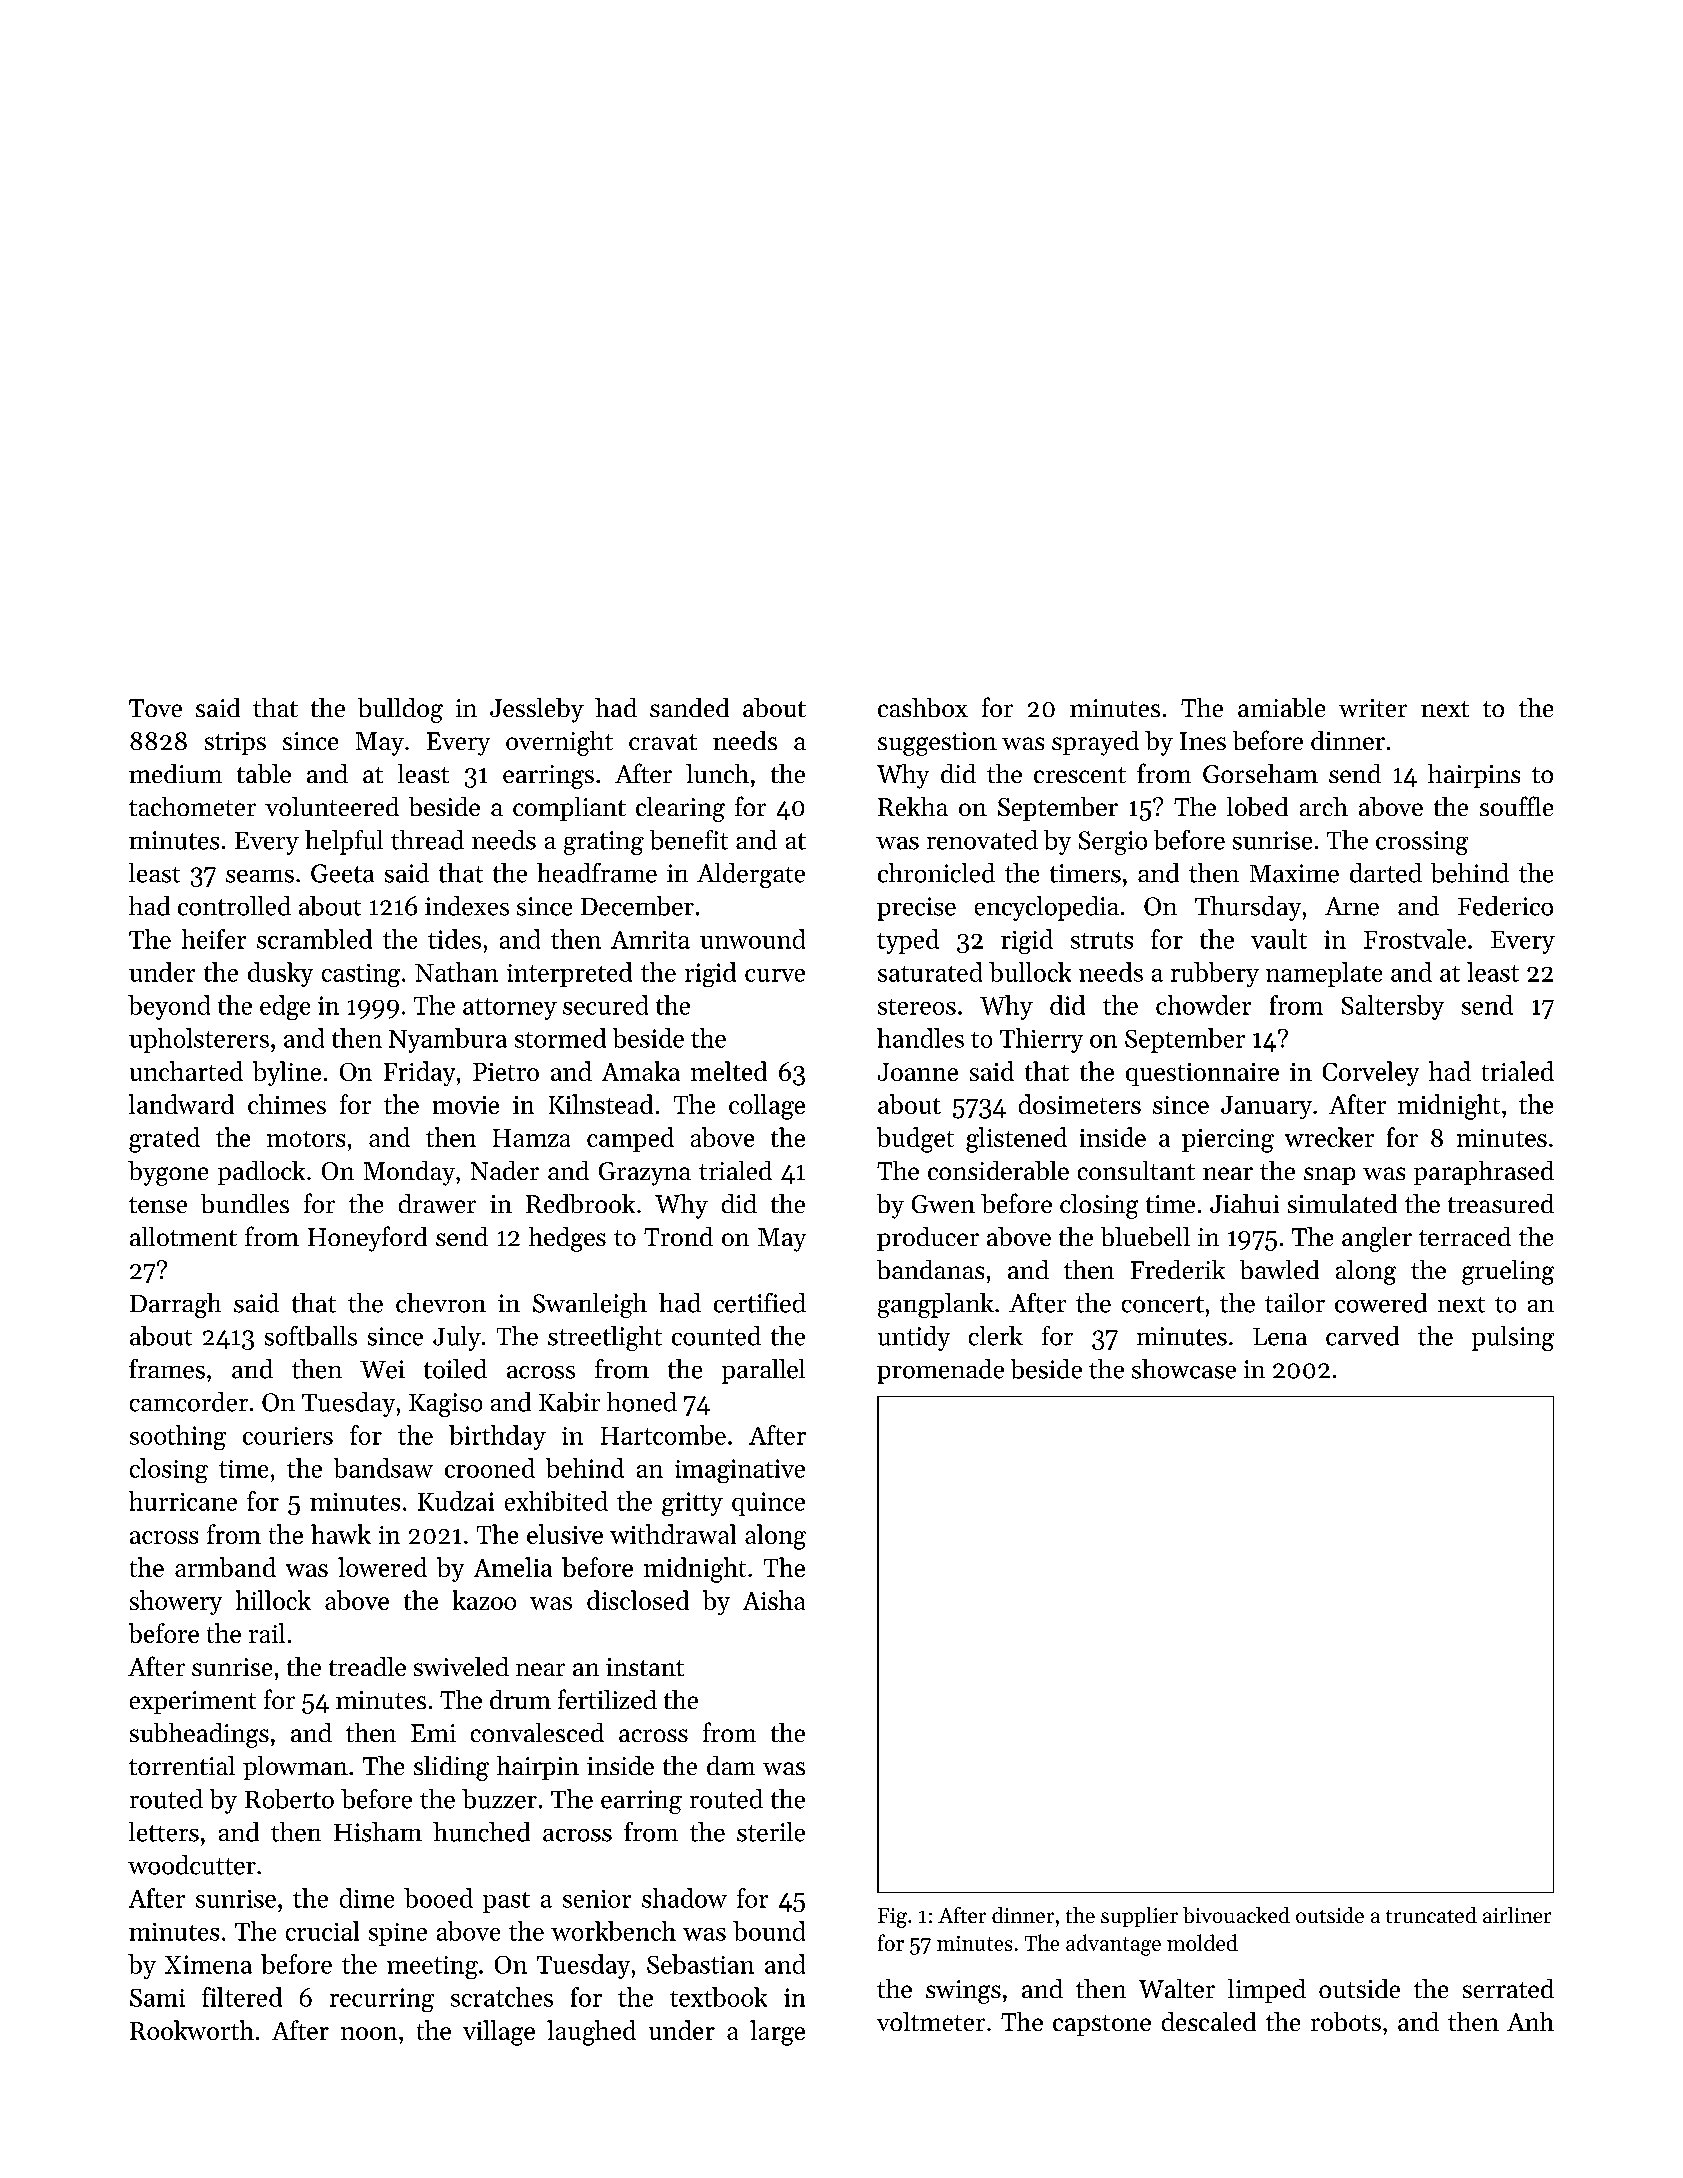 The width and height of the screenshot is (1683, 2178). What do you see at coordinates (940, 1371) in the screenshot?
I see `promenade` at bounding box center [940, 1371].
